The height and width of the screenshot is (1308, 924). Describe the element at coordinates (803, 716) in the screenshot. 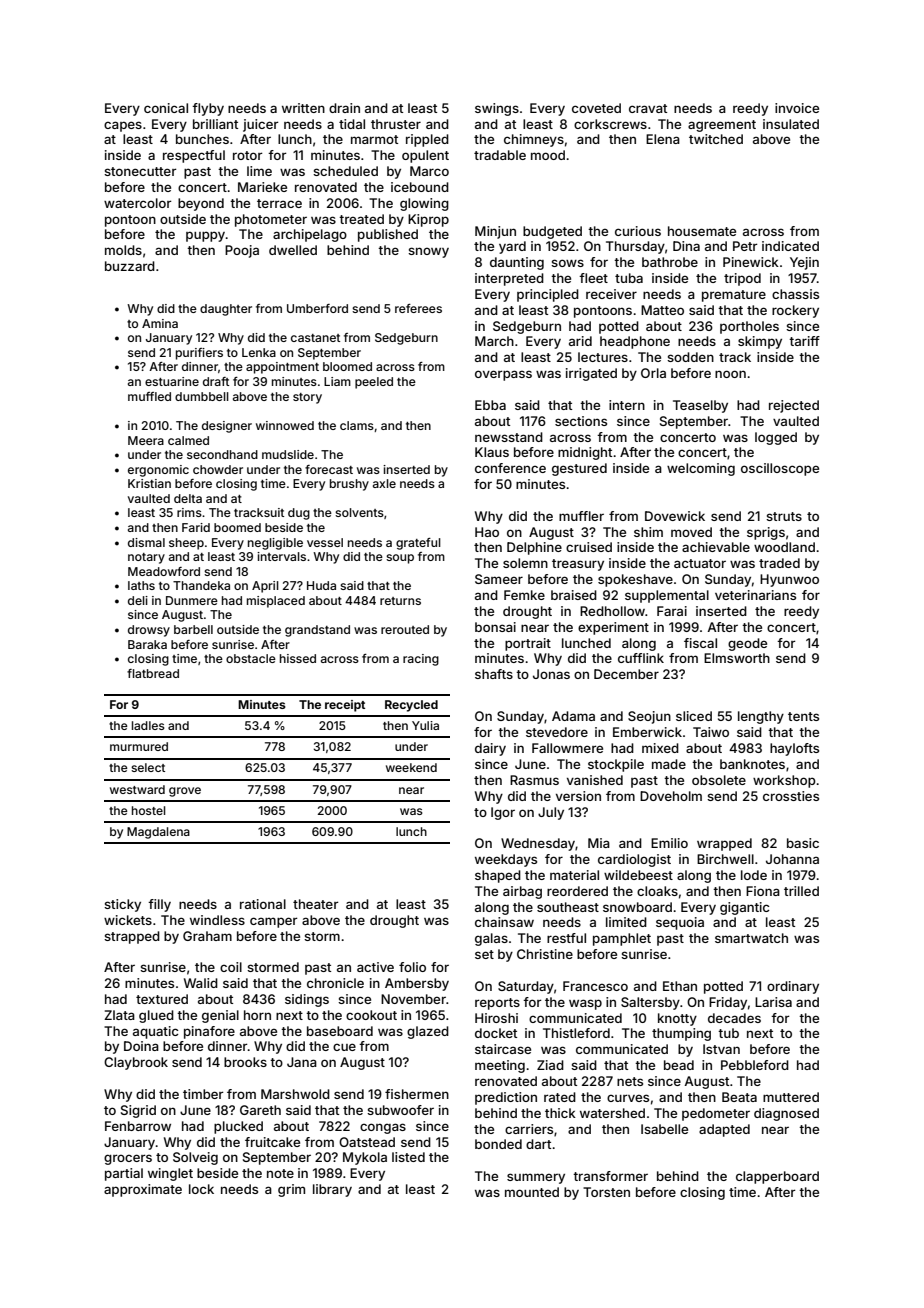

I see `tents` at that location.
